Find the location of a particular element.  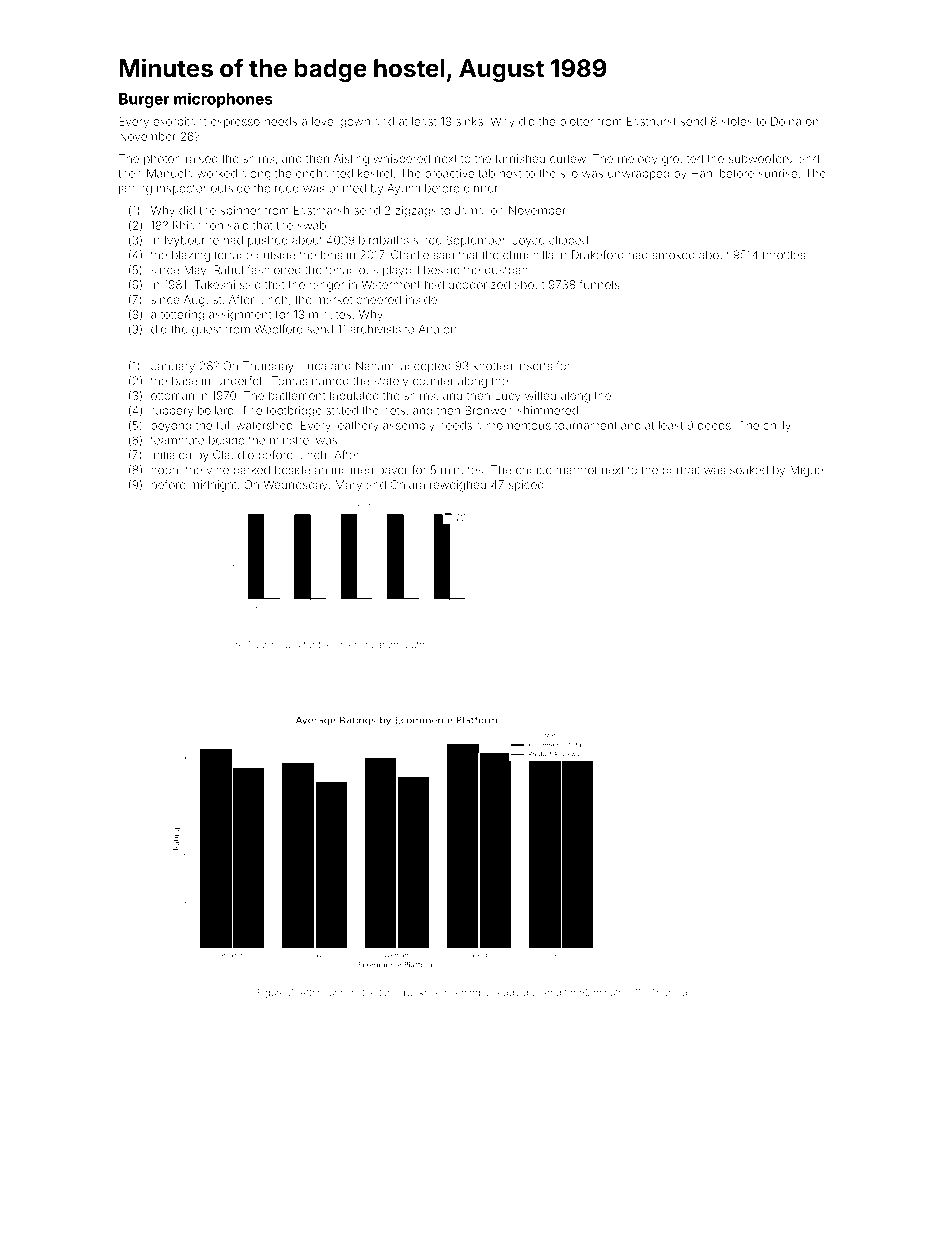

timer is located at coordinates (346, 645).
